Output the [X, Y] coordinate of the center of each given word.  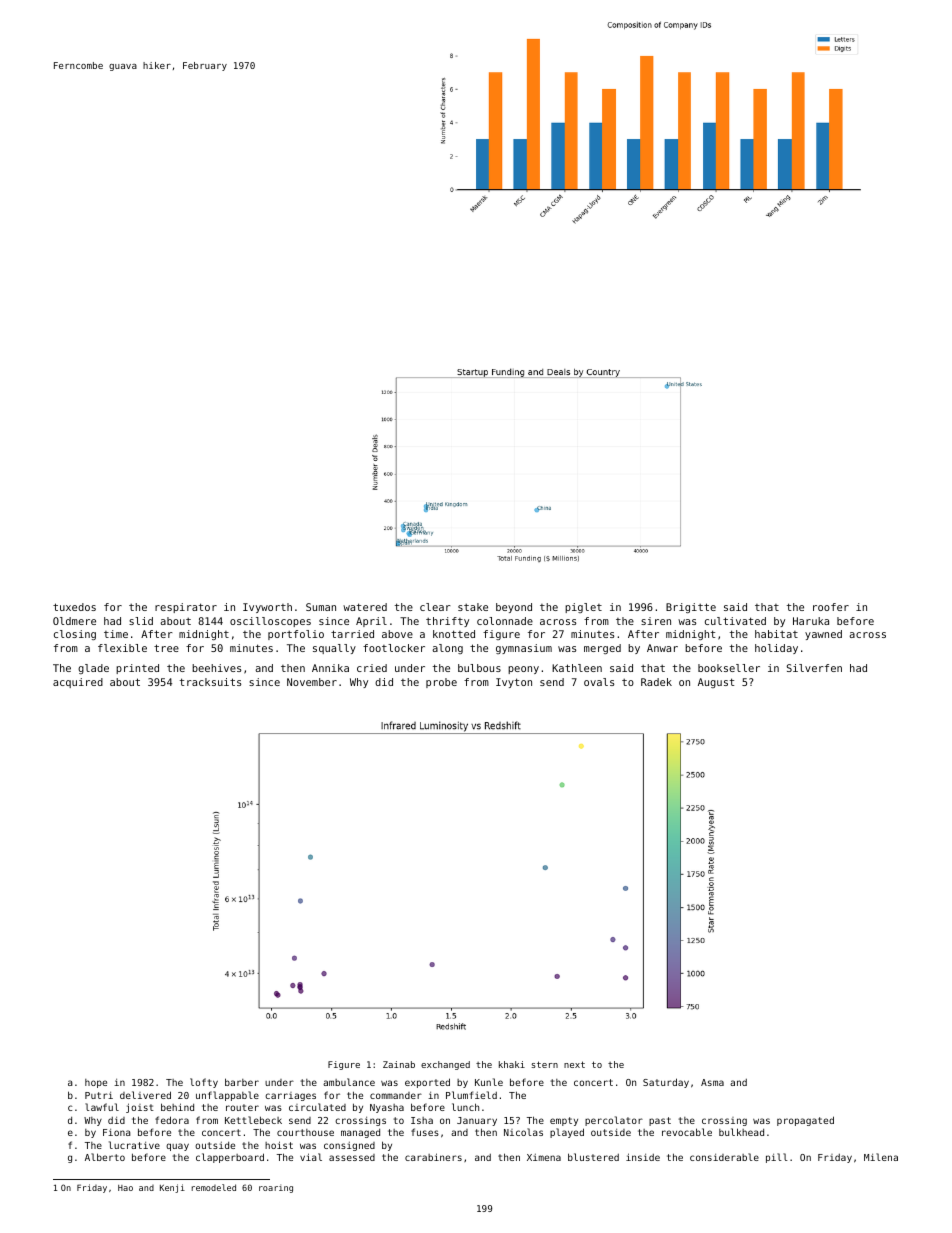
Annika [330, 668]
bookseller [729, 668]
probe [441, 683]
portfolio [296, 635]
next [574, 1064]
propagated [805, 1121]
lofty [204, 1083]
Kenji [172, 1188]
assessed [352, 1157]
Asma [712, 1082]
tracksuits [210, 682]
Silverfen [814, 668]
